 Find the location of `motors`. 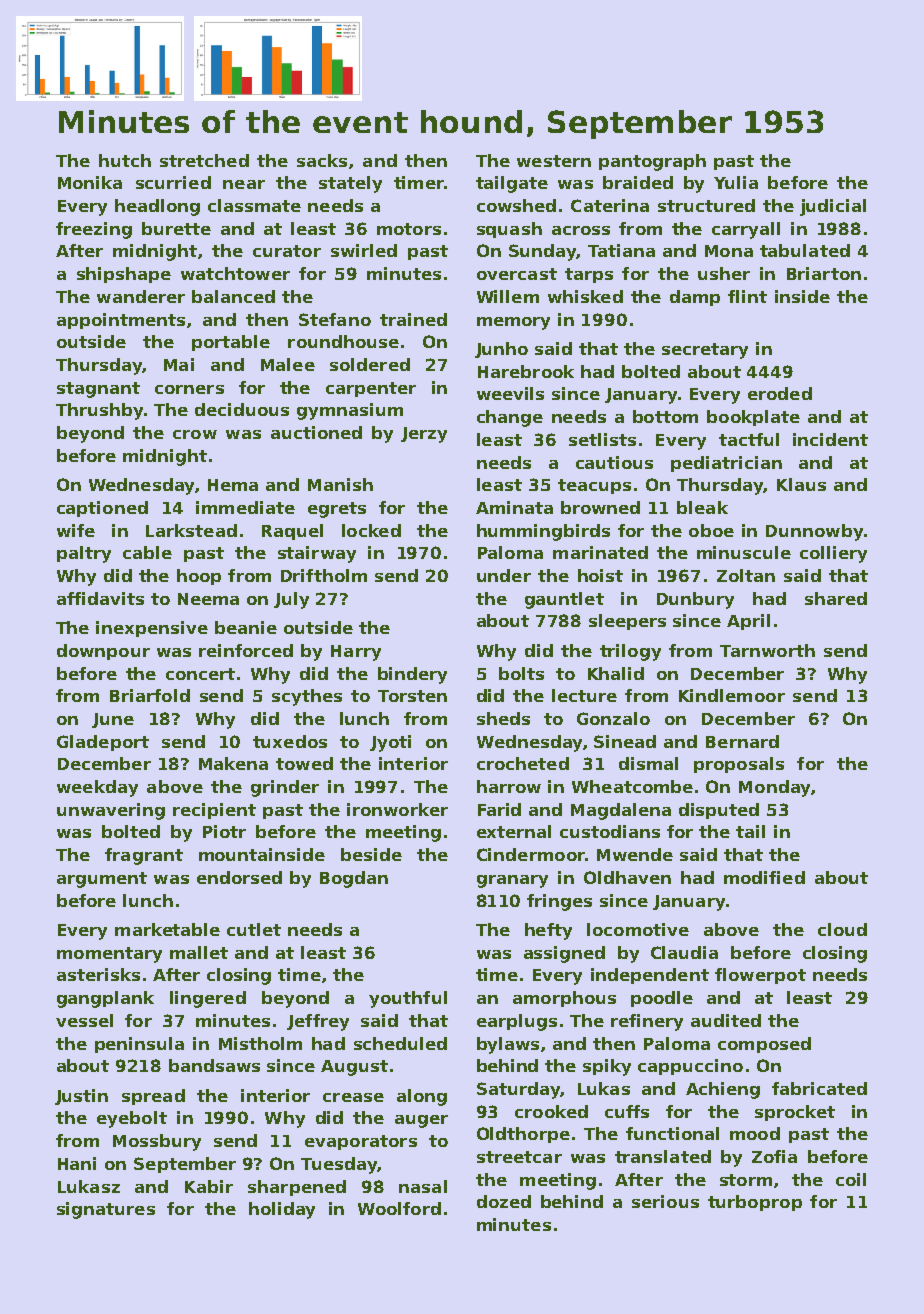

motors is located at coordinates (409, 229).
